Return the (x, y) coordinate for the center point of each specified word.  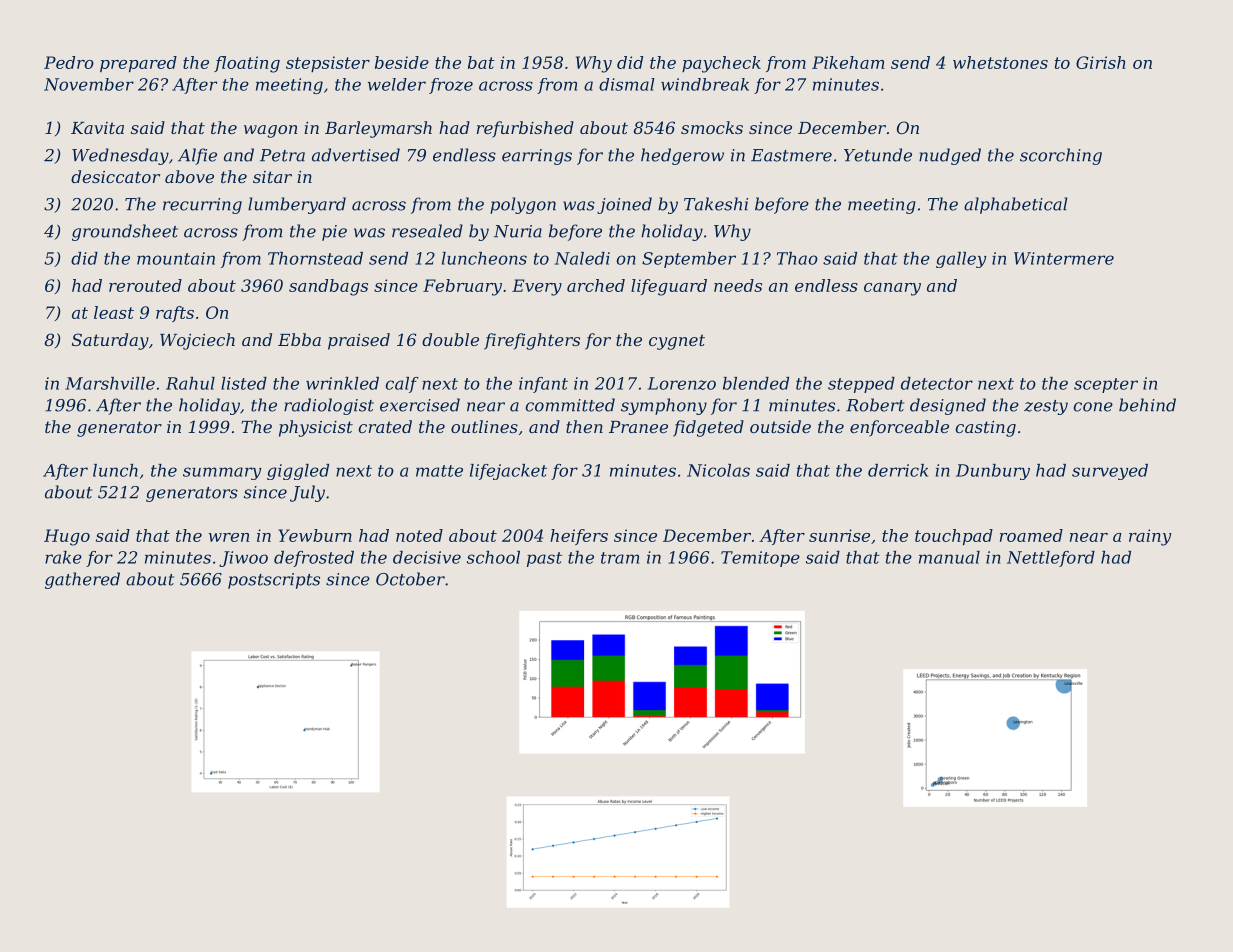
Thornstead (315, 258)
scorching (1061, 156)
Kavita (97, 128)
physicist (316, 428)
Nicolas (718, 470)
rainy (1150, 537)
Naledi (582, 258)
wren (229, 537)
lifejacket (508, 472)
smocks (712, 127)
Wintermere (1064, 258)
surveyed (1110, 472)
